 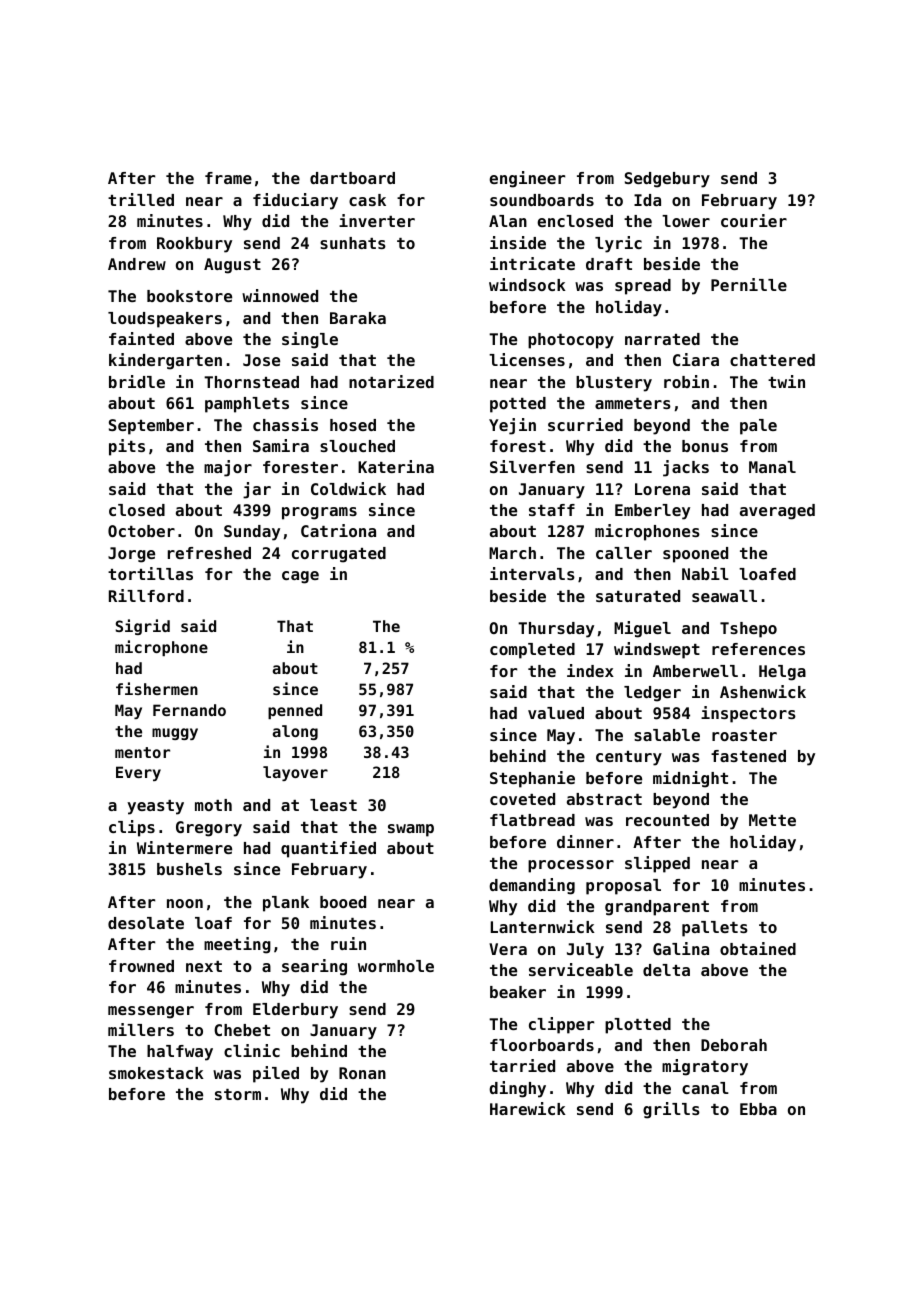 What do you see at coordinates (614, 384) in the screenshot?
I see `blustery` at bounding box center [614, 384].
